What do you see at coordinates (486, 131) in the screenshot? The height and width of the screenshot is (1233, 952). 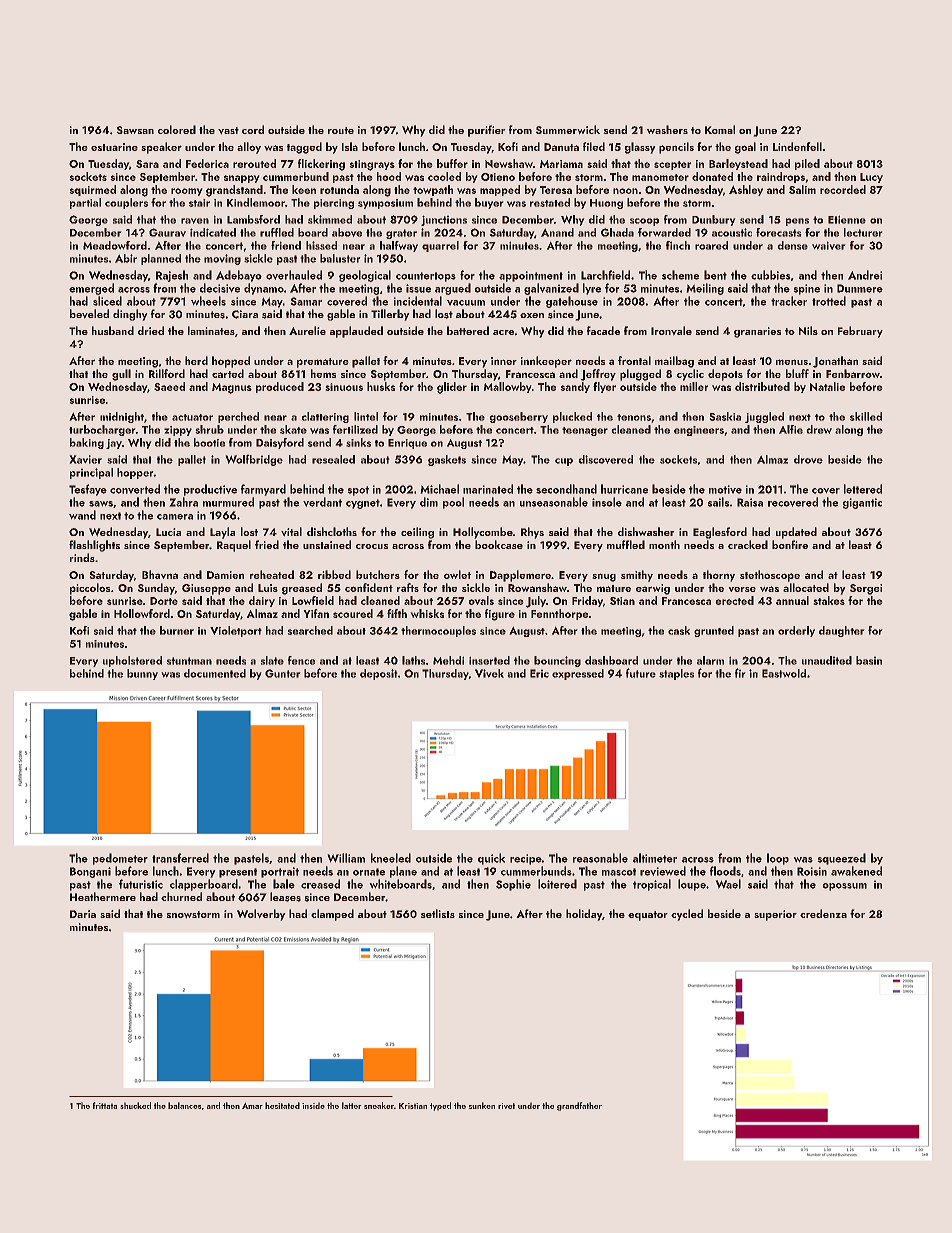 I see `purifier` at bounding box center [486, 131].
